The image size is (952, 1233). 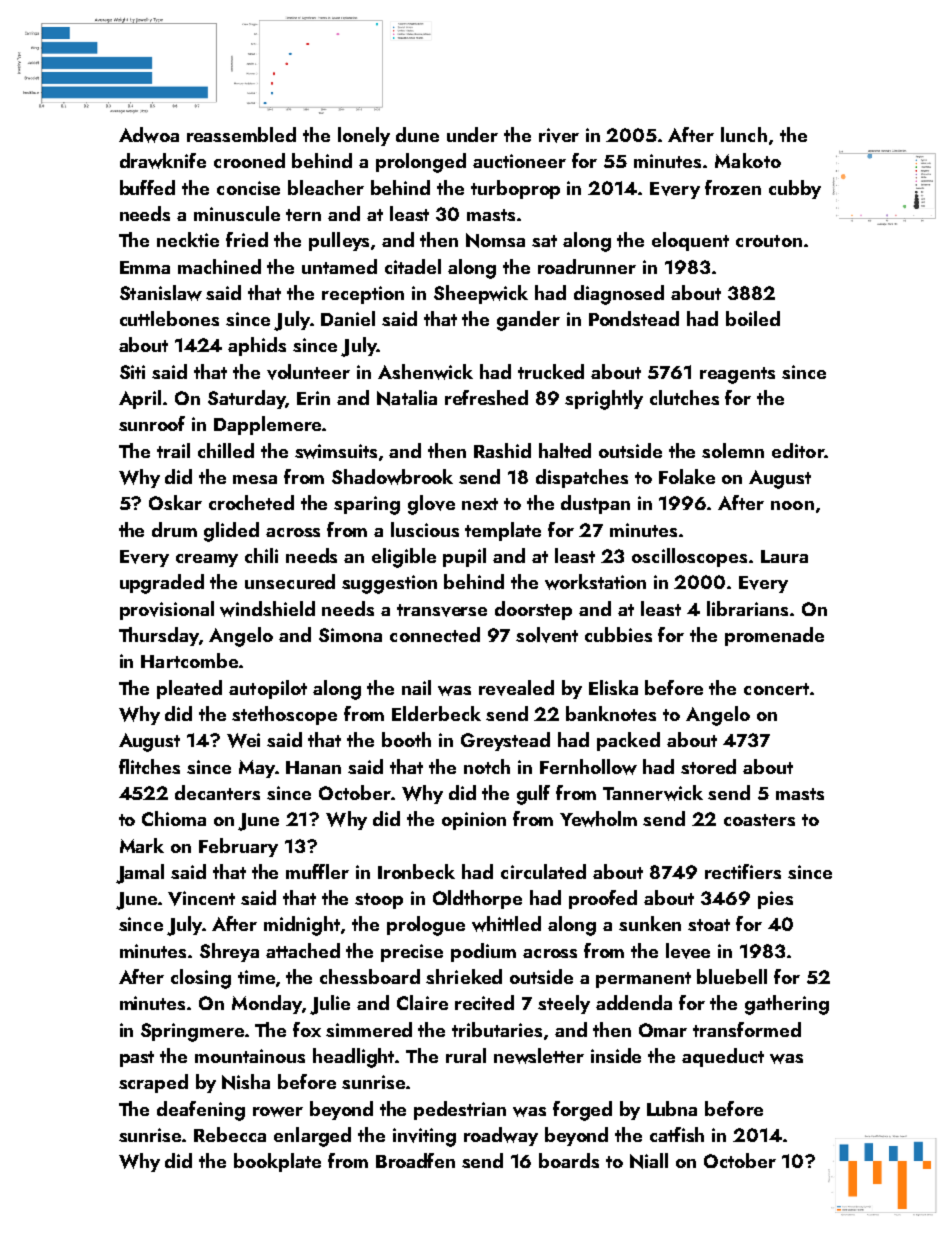 What do you see at coordinates (744, 134) in the image?
I see `lunch` at bounding box center [744, 134].
